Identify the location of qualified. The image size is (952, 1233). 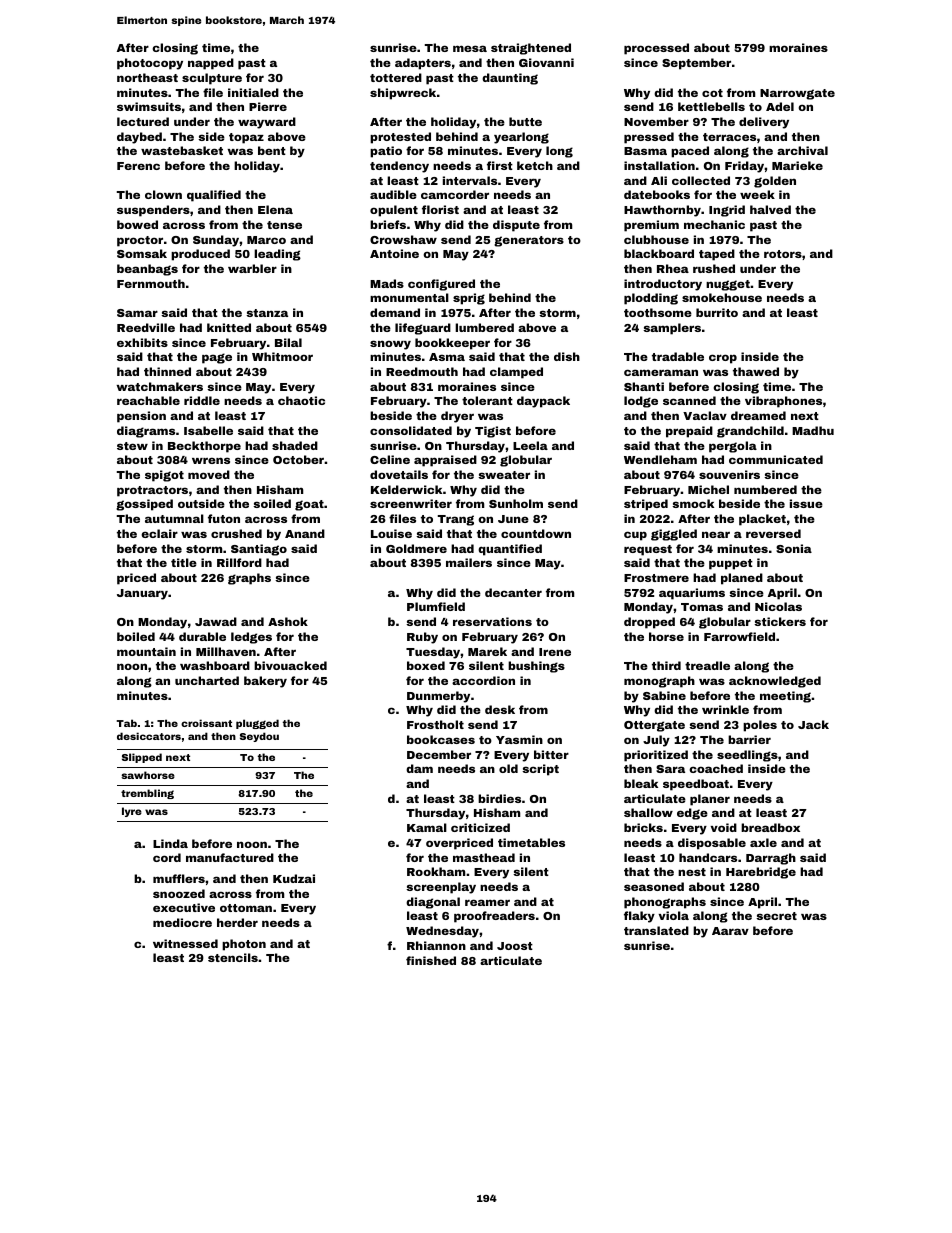
(214, 196).
